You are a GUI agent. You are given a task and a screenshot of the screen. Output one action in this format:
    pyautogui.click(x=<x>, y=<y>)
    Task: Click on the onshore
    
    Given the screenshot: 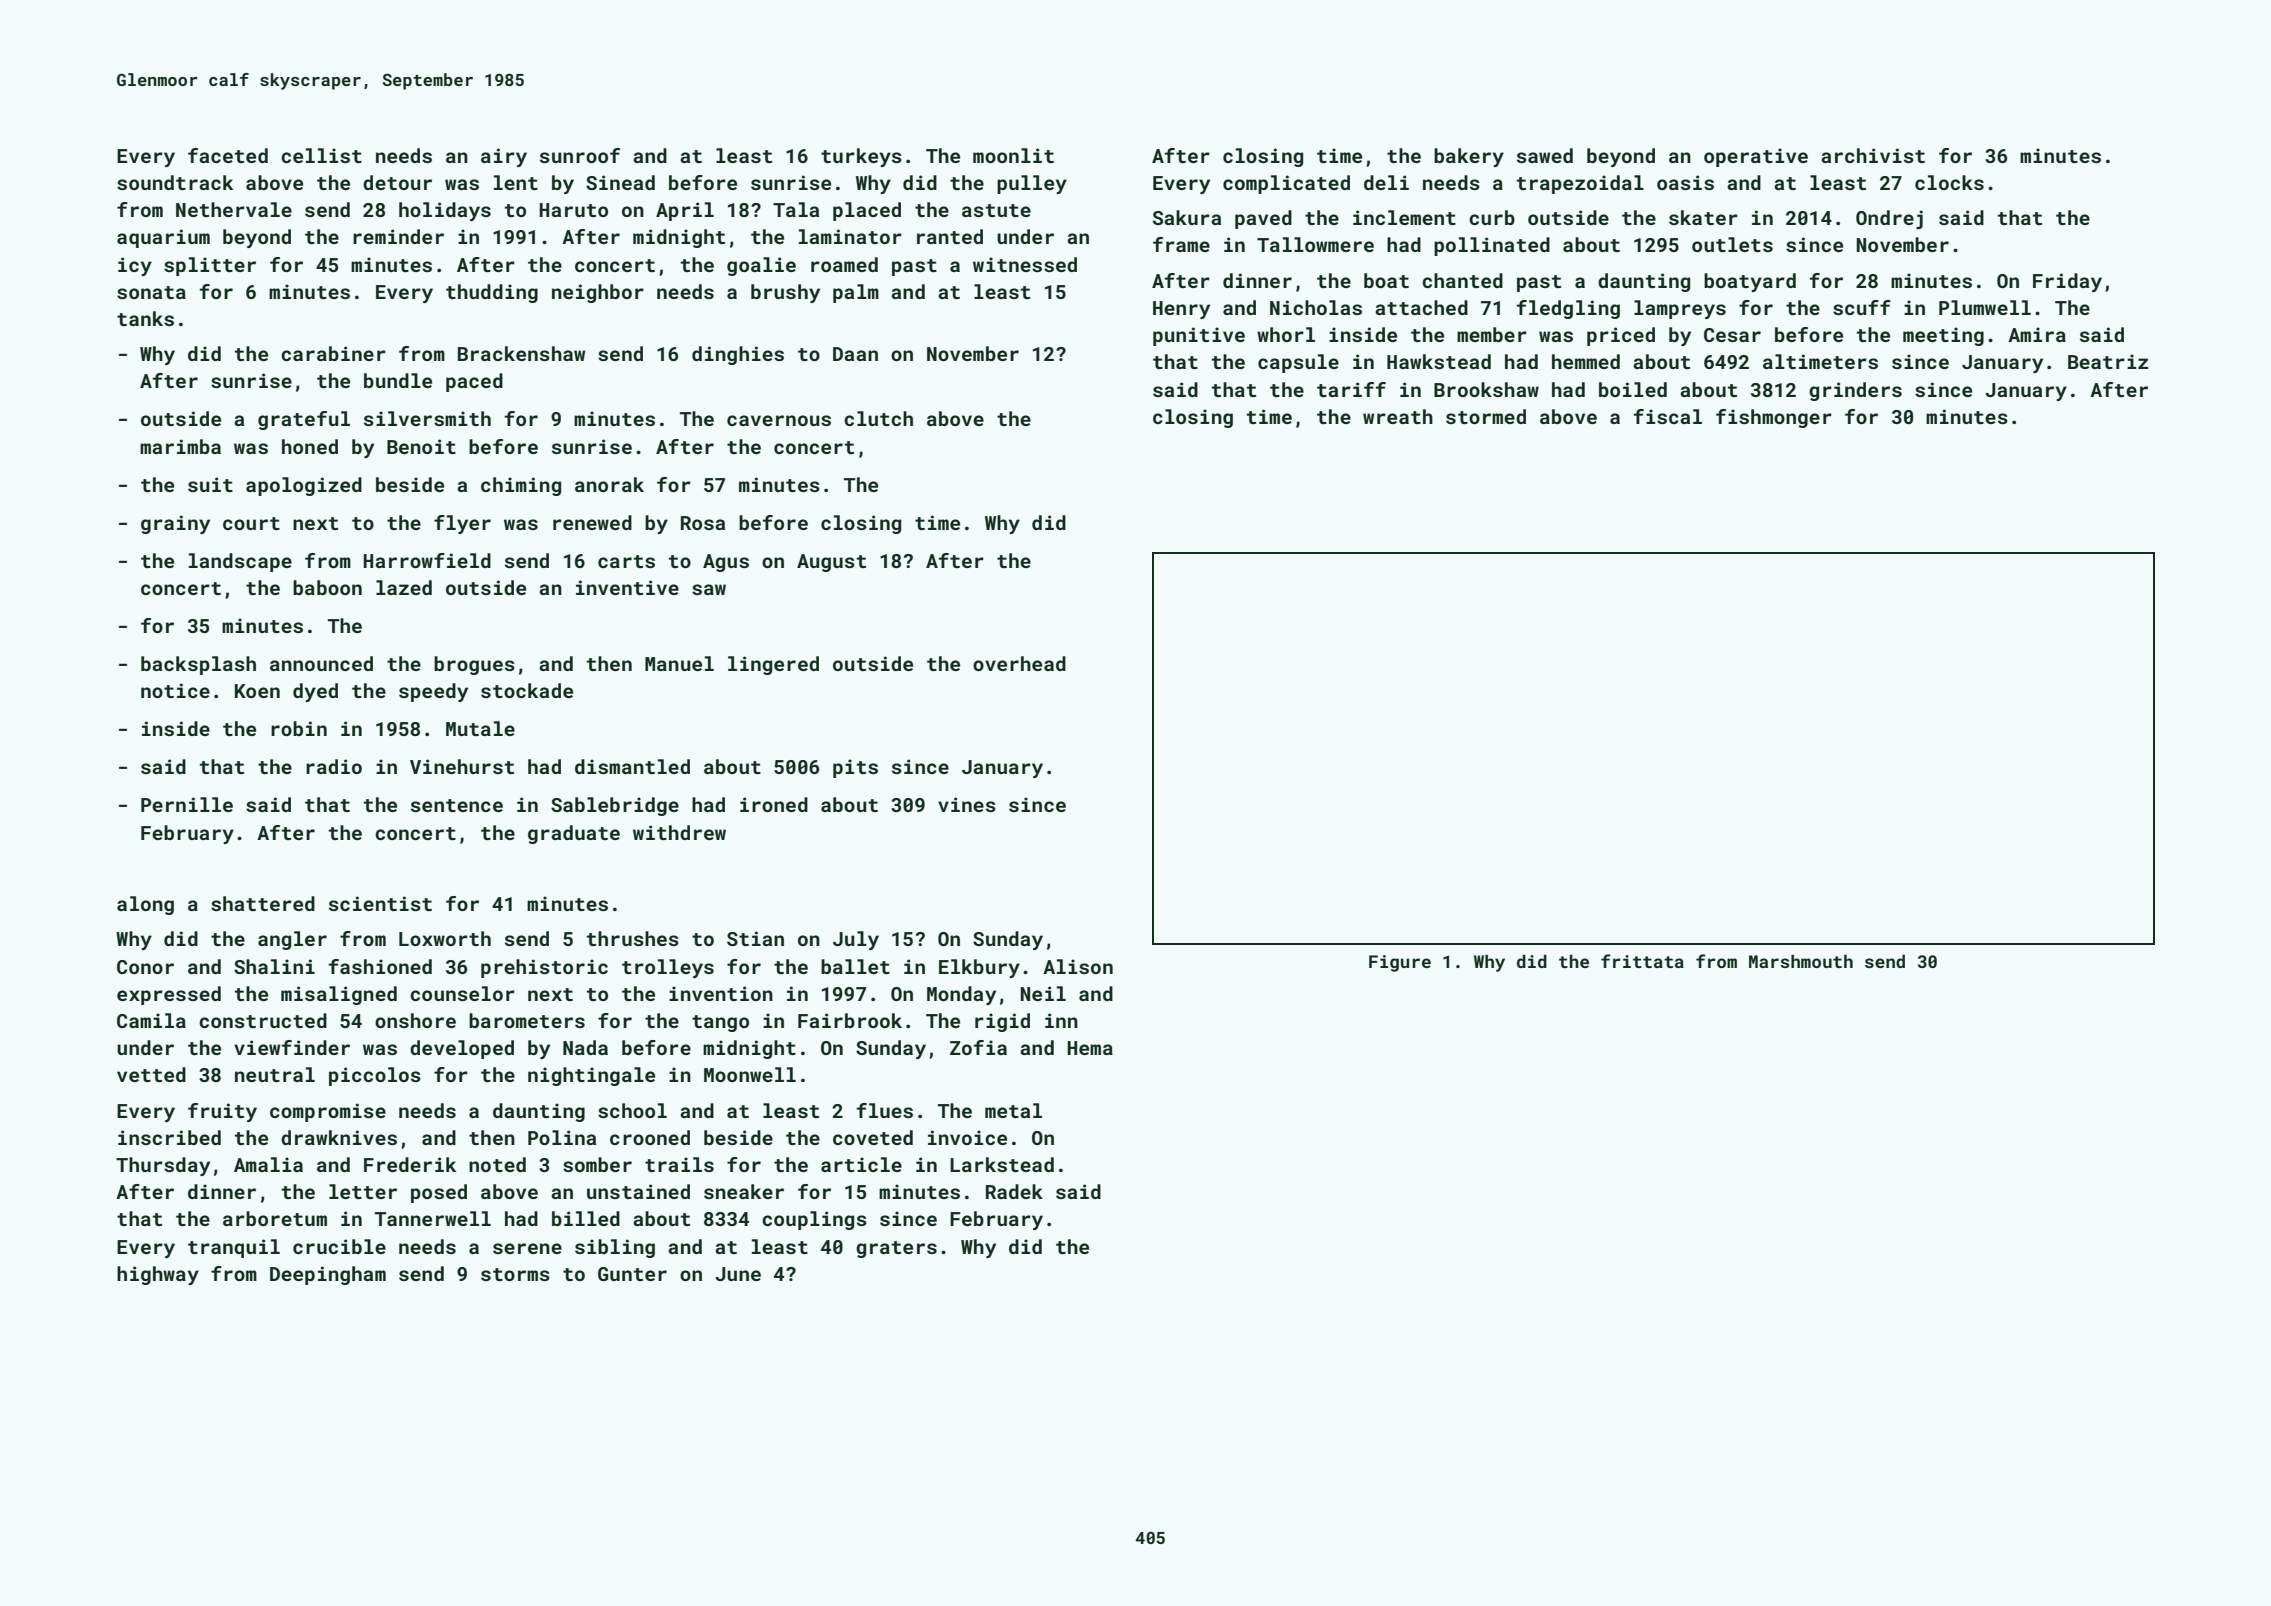 What is the action you would take?
    pyautogui.click(x=415, y=1020)
